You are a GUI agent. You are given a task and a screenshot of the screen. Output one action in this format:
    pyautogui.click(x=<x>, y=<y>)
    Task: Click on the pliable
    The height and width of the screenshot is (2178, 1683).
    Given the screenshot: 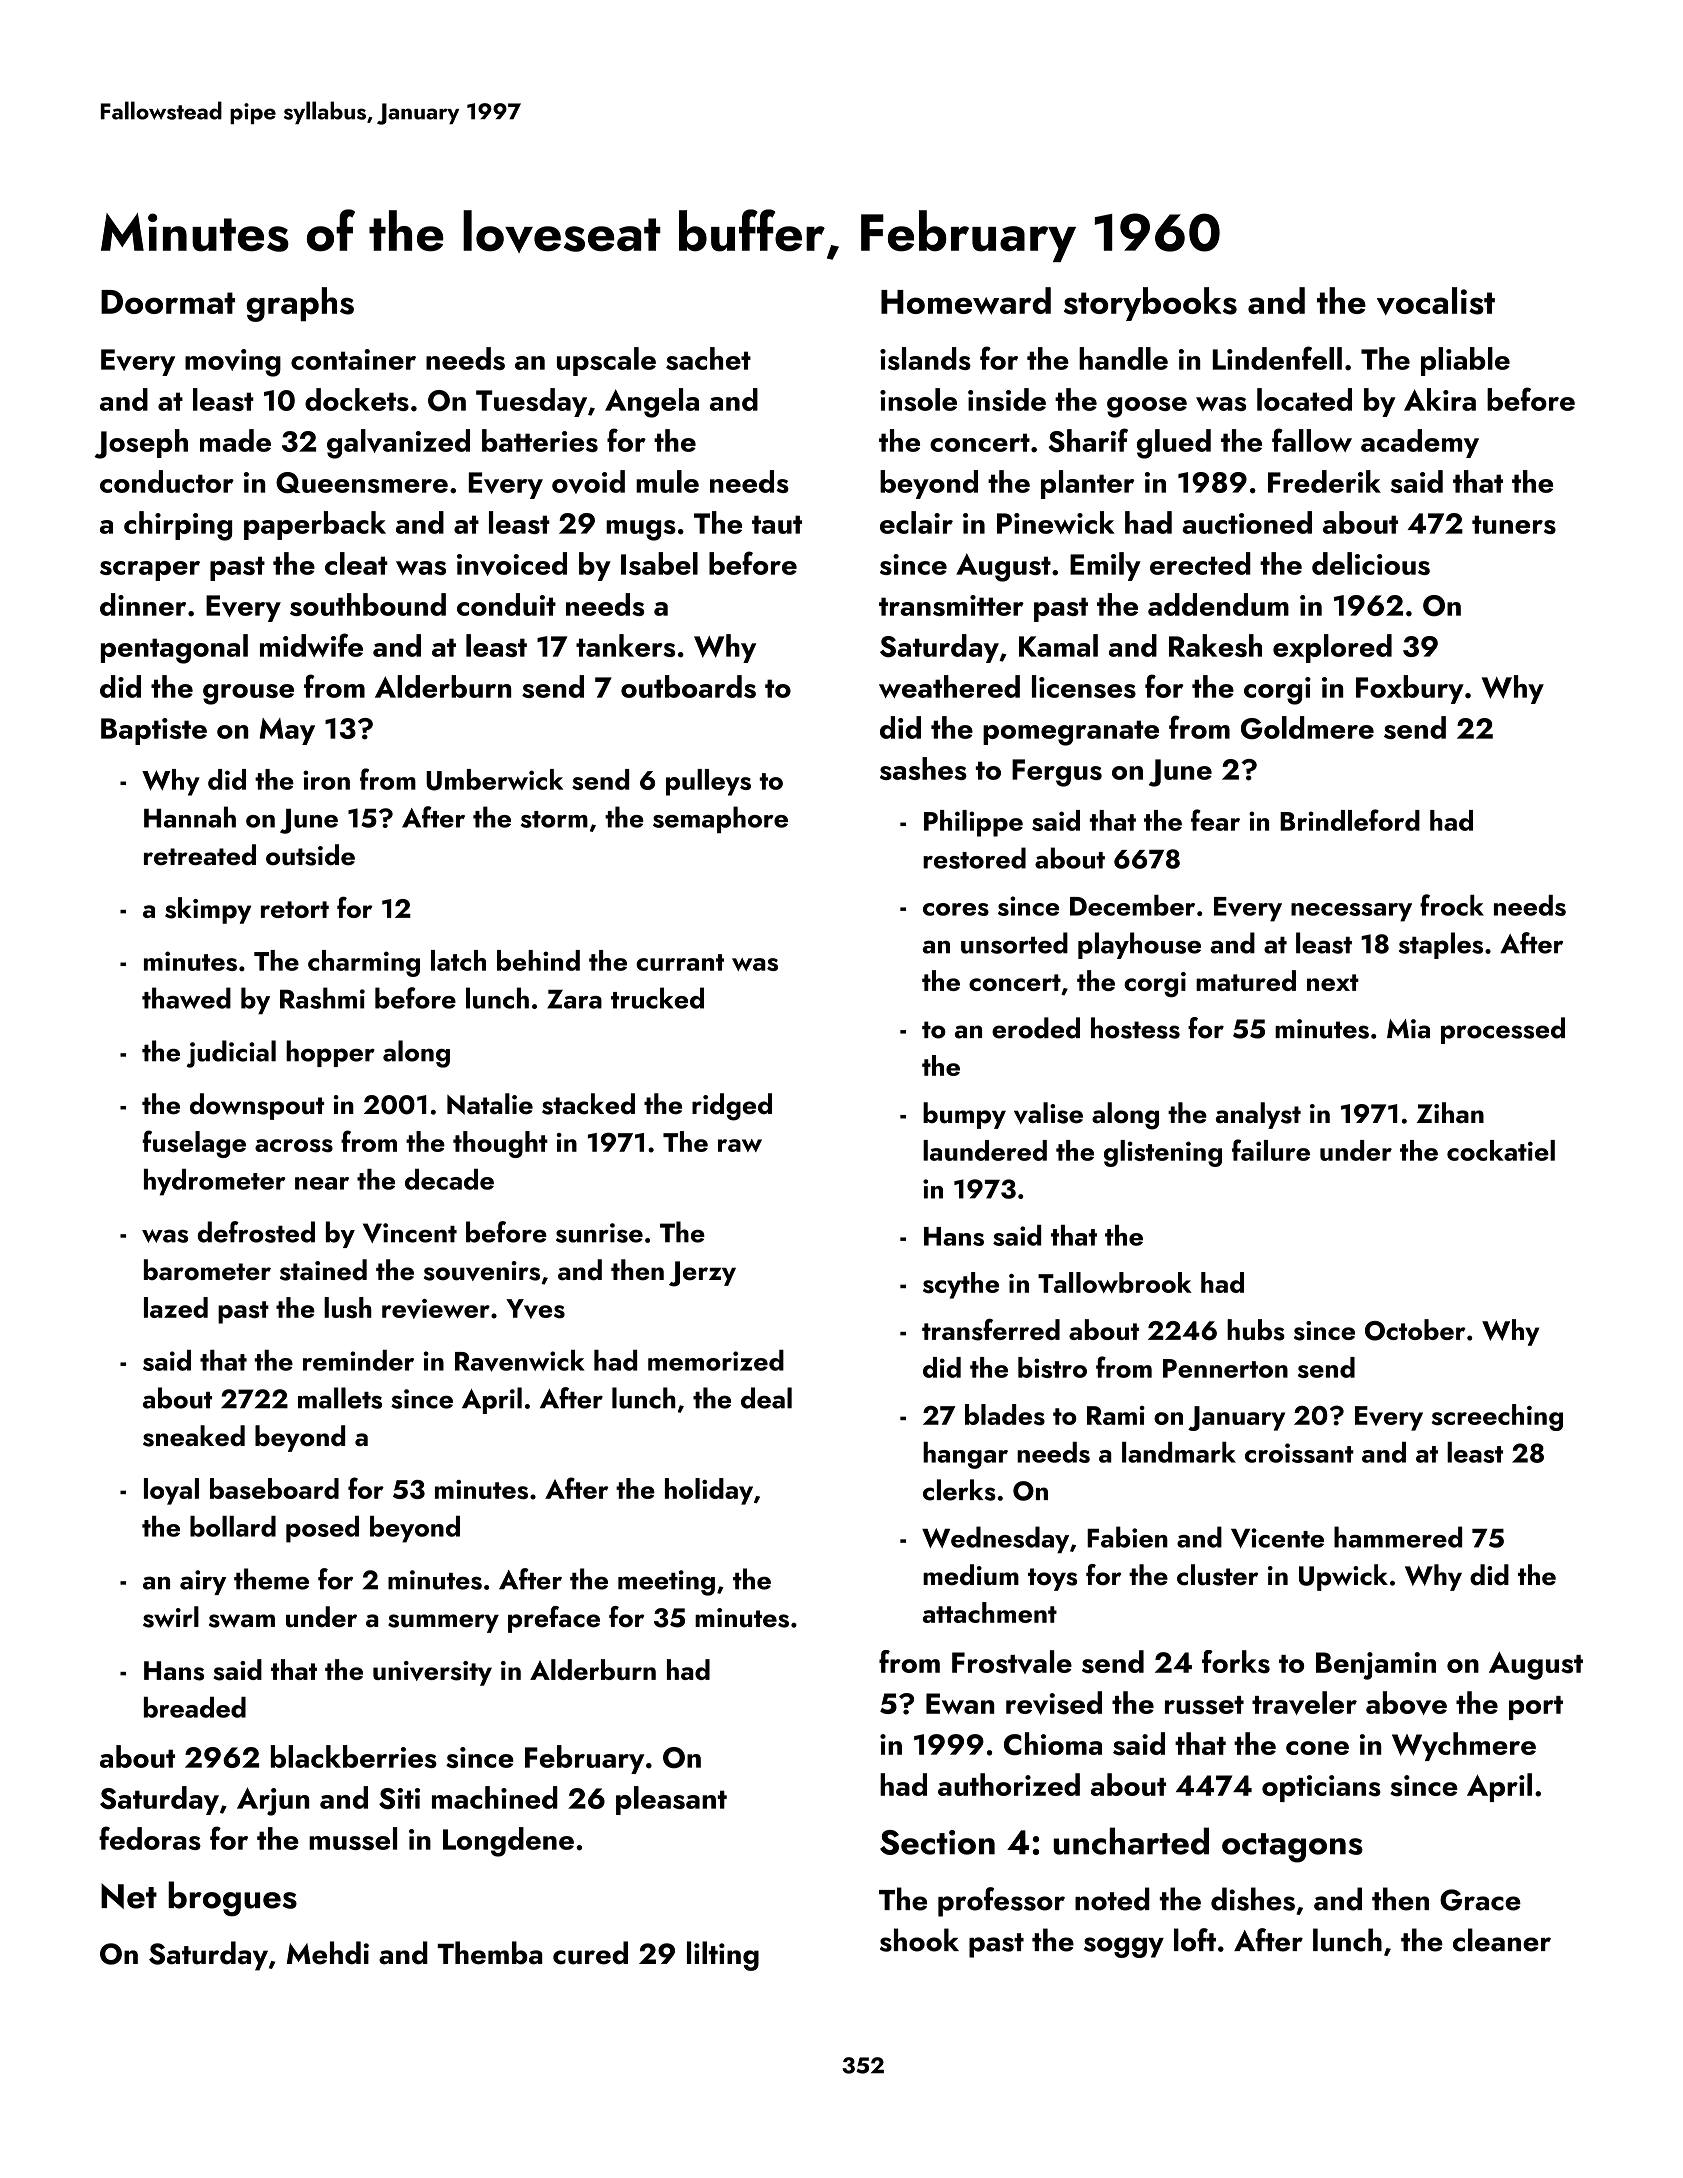 What is the action you would take?
    pyautogui.click(x=1465, y=361)
